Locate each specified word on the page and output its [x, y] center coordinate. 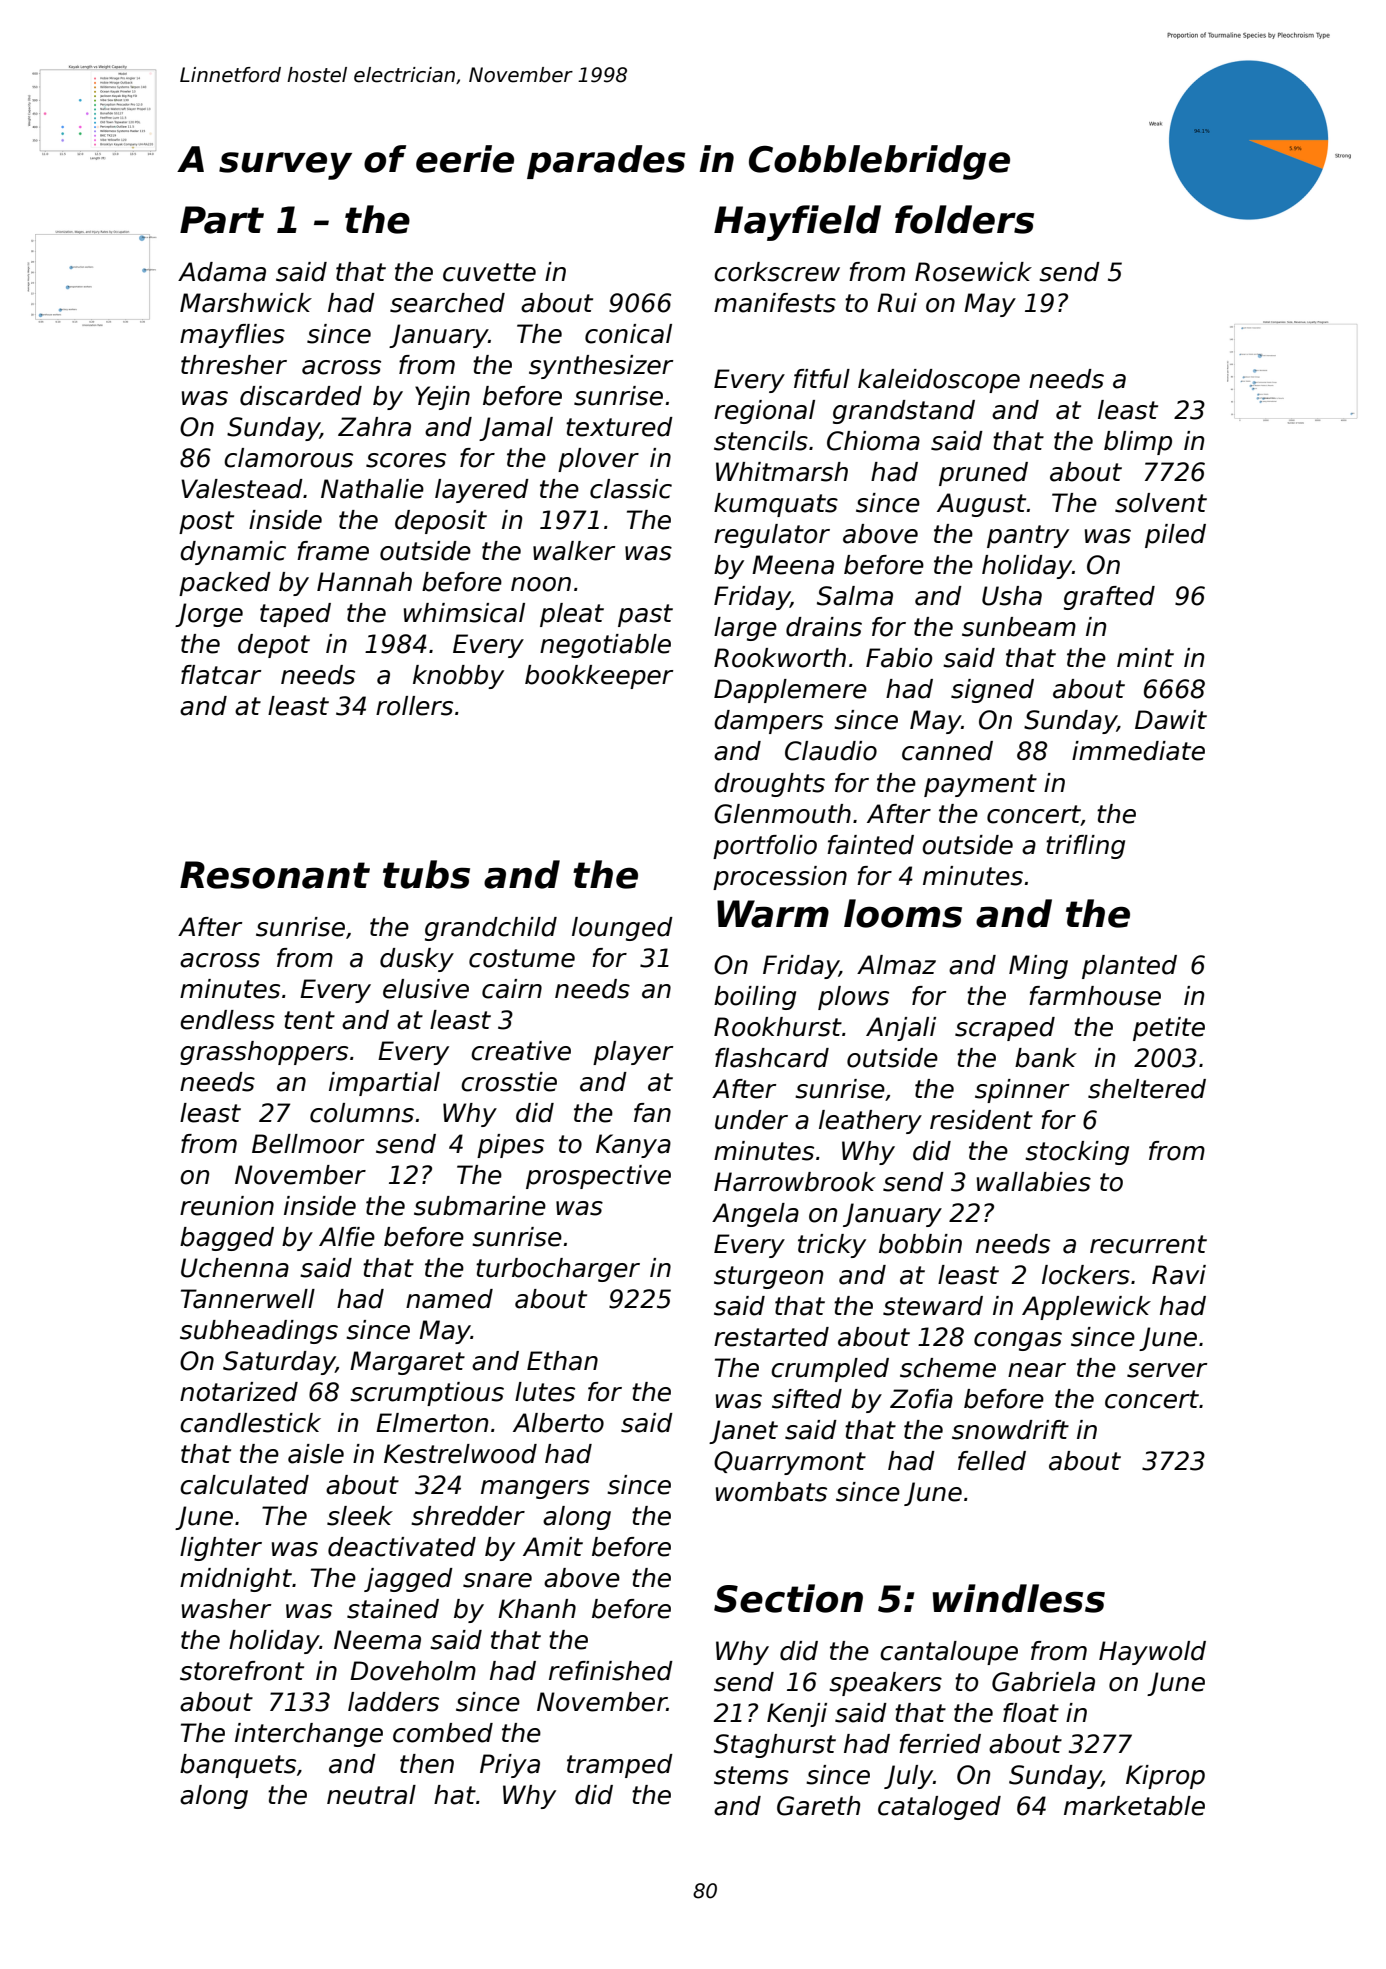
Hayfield [797, 223]
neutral [371, 1795]
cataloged [939, 1808]
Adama [222, 272]
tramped [620, 1766]
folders [964, 219]
